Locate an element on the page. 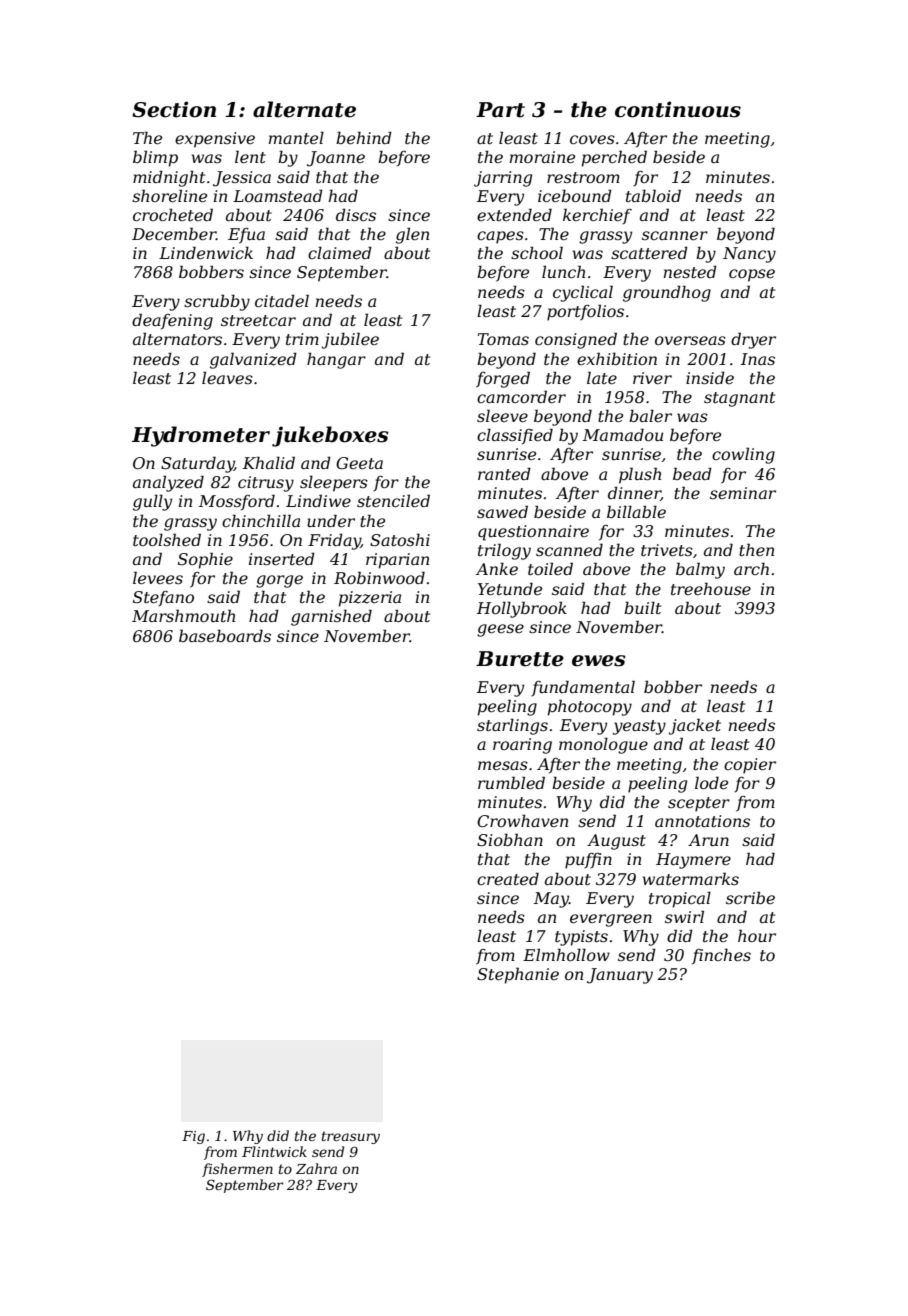  continuous is located at coordinates (678, 109).
